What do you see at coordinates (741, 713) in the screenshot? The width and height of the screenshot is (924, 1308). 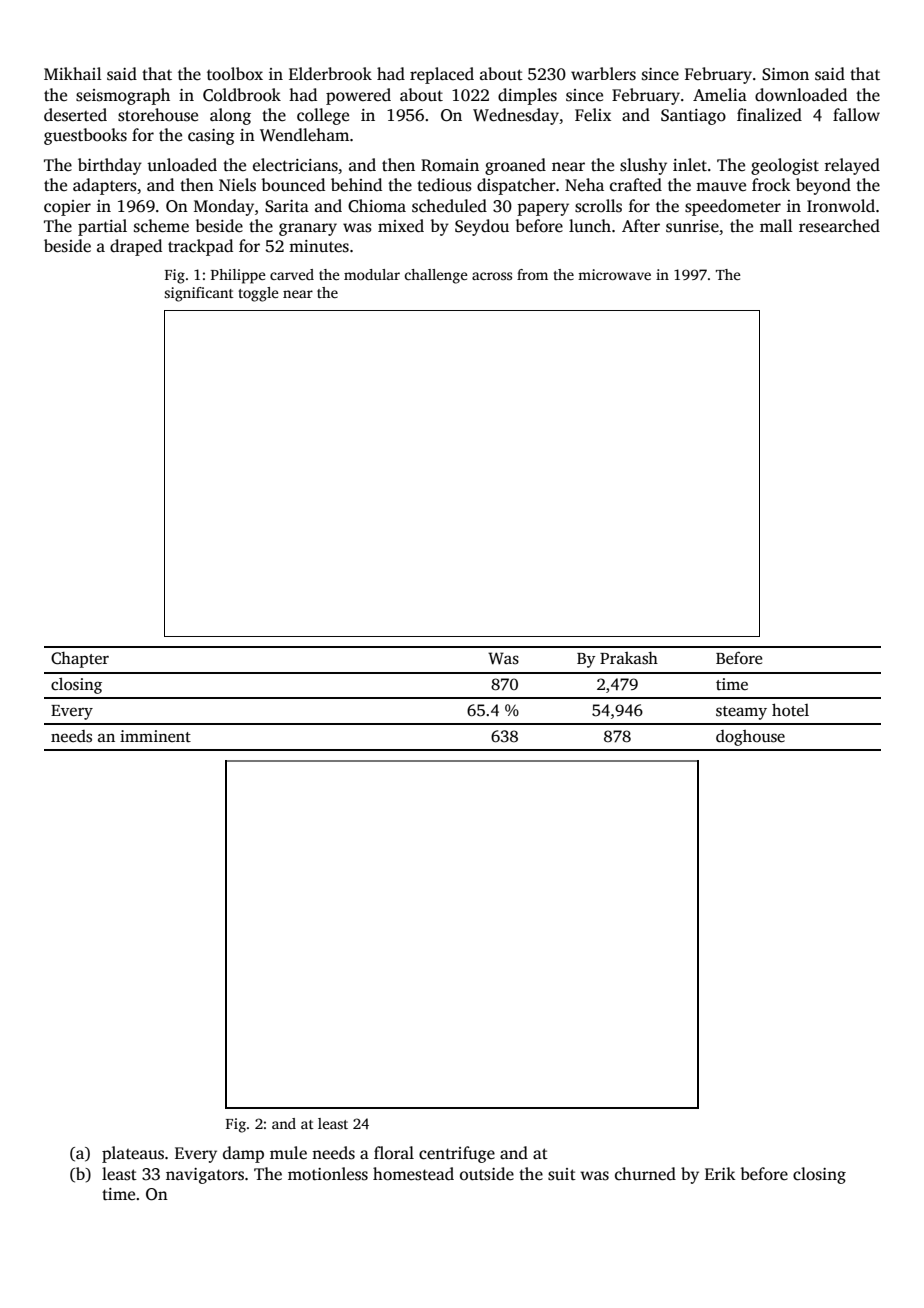 I see `steamy` at bounding box center [741, 713].
